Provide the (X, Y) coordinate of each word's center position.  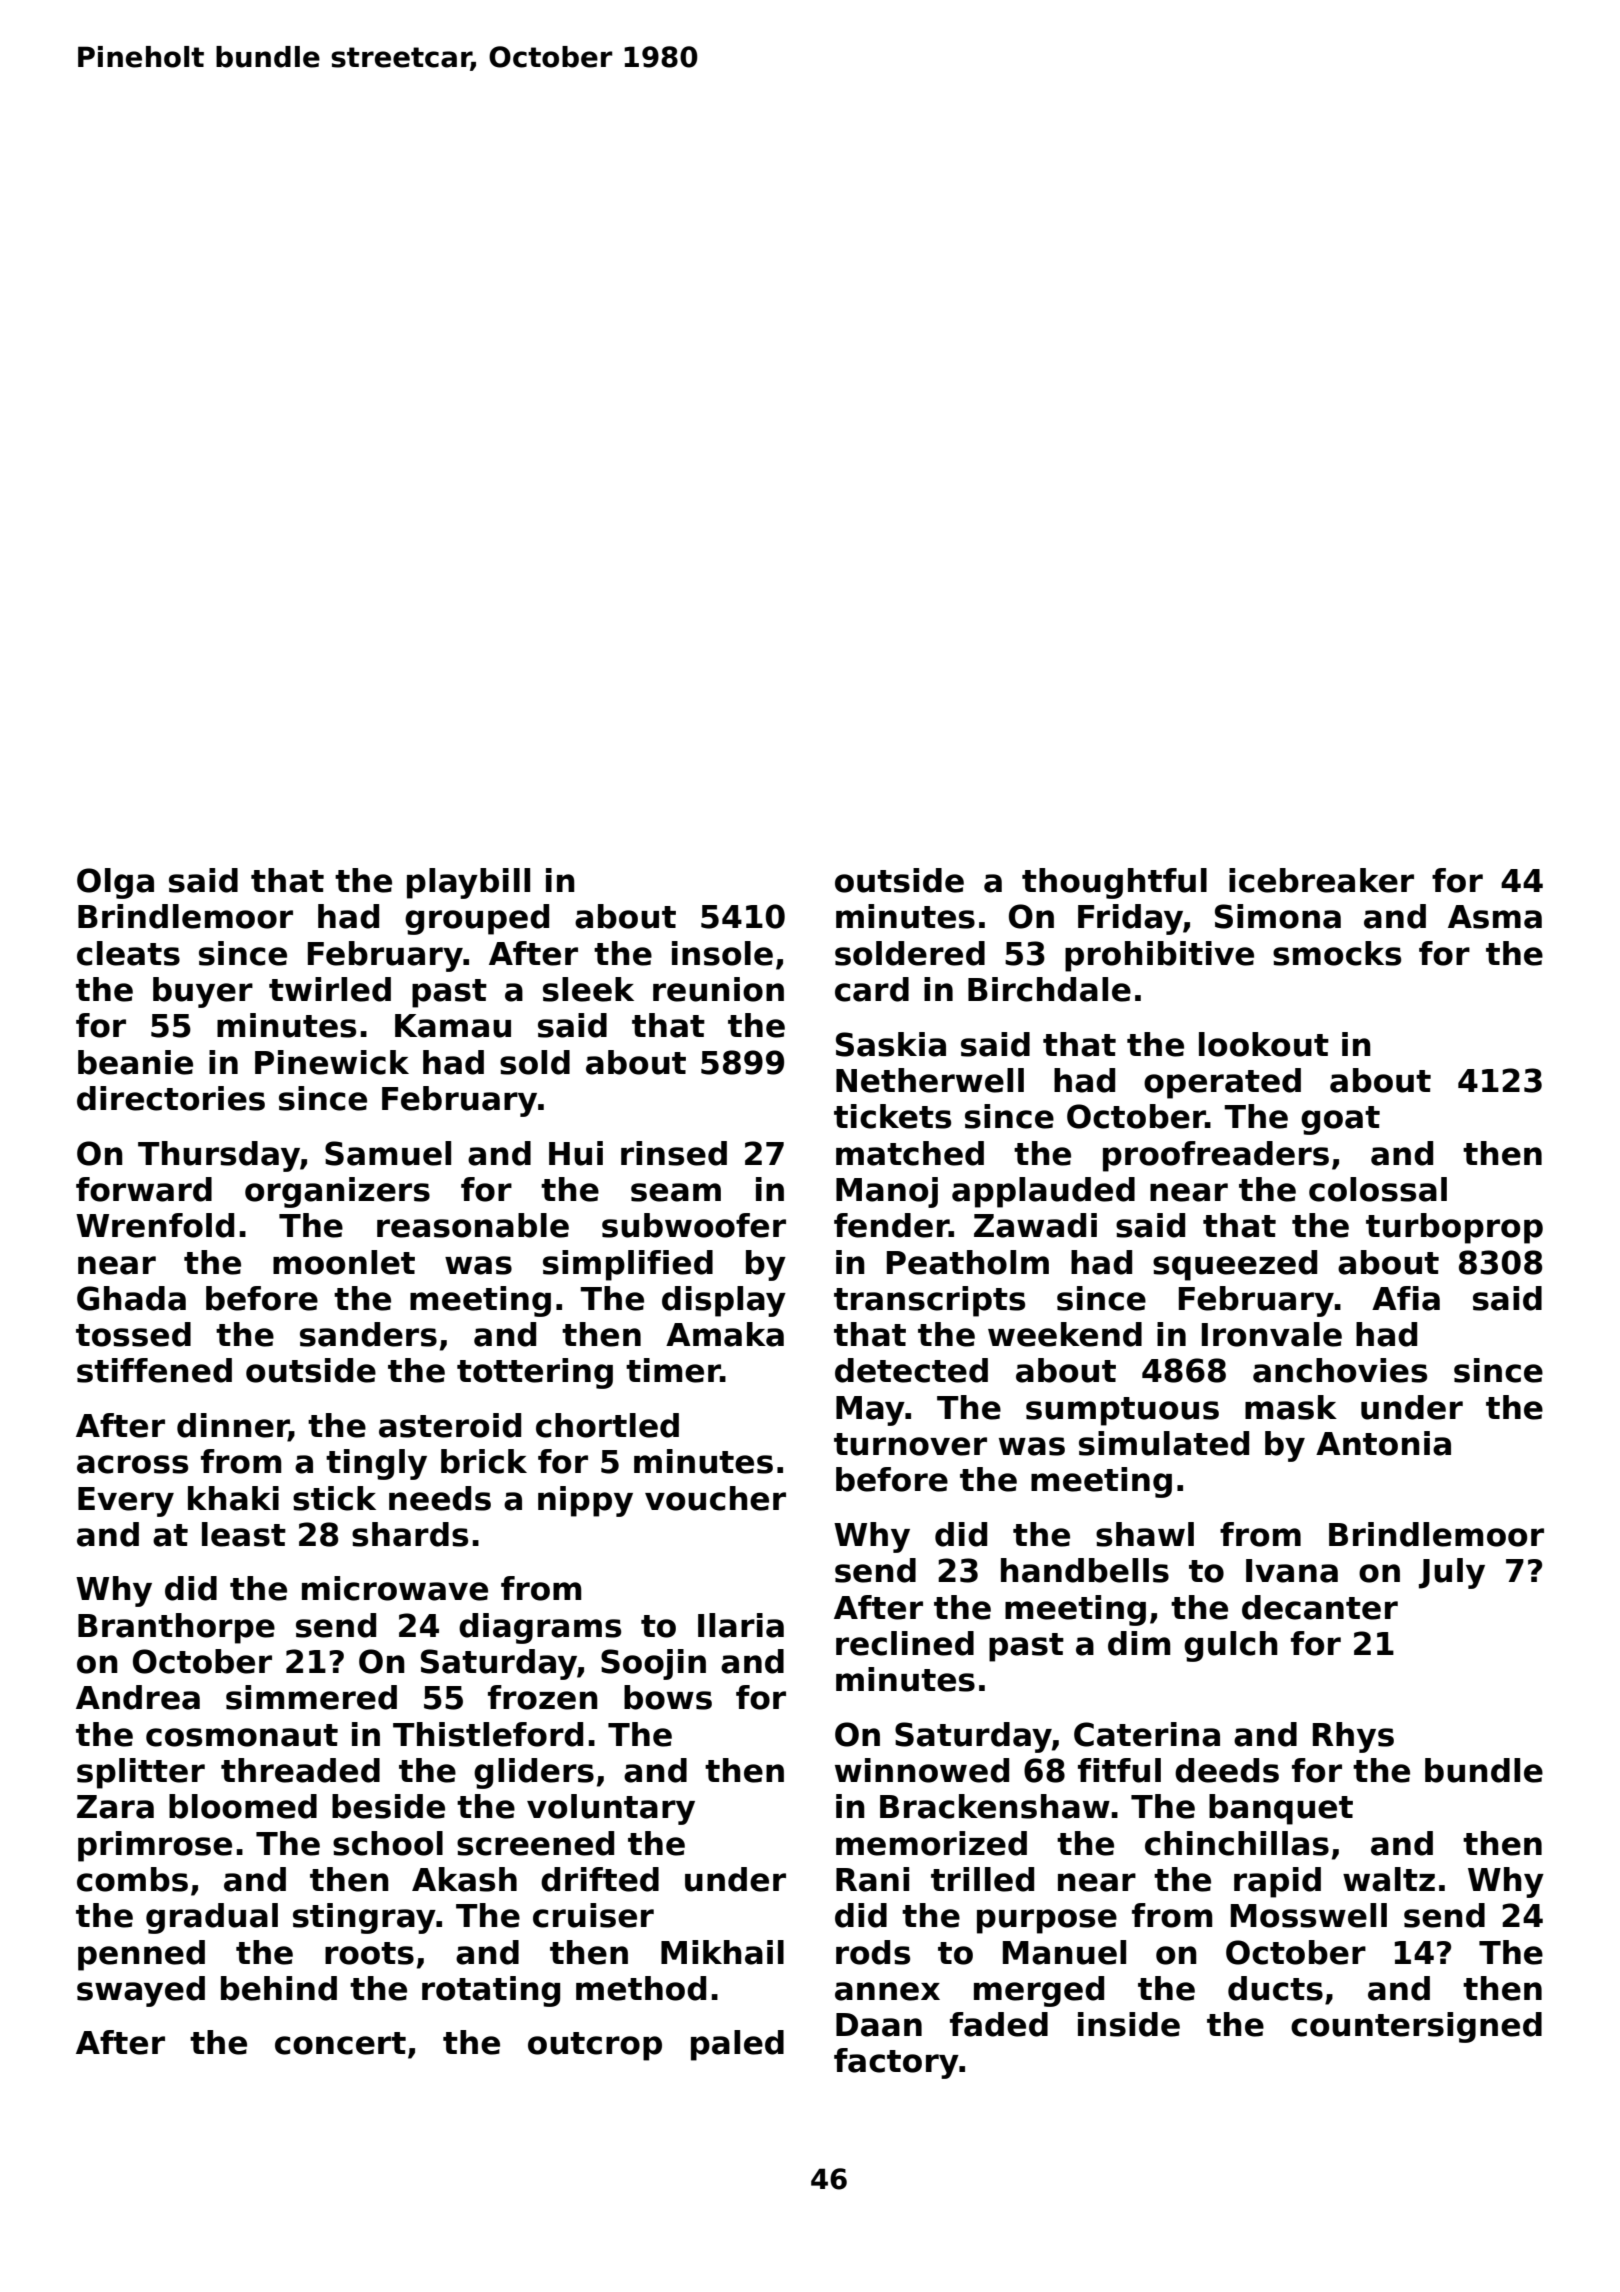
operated (1222, 1083)
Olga (115, 883)
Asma (1495, 917)
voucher (715, 1498)
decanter (1320, 1607)
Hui (576, 1153)
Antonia (1383, 1443)
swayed (141, 1991)
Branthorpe (176, 1628)
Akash (464, 1879)
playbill (468, 883)
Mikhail (722, 1952)
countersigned (1416, 2027)
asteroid (450, 1425)
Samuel (388, 1153)
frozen (543, 1697)
